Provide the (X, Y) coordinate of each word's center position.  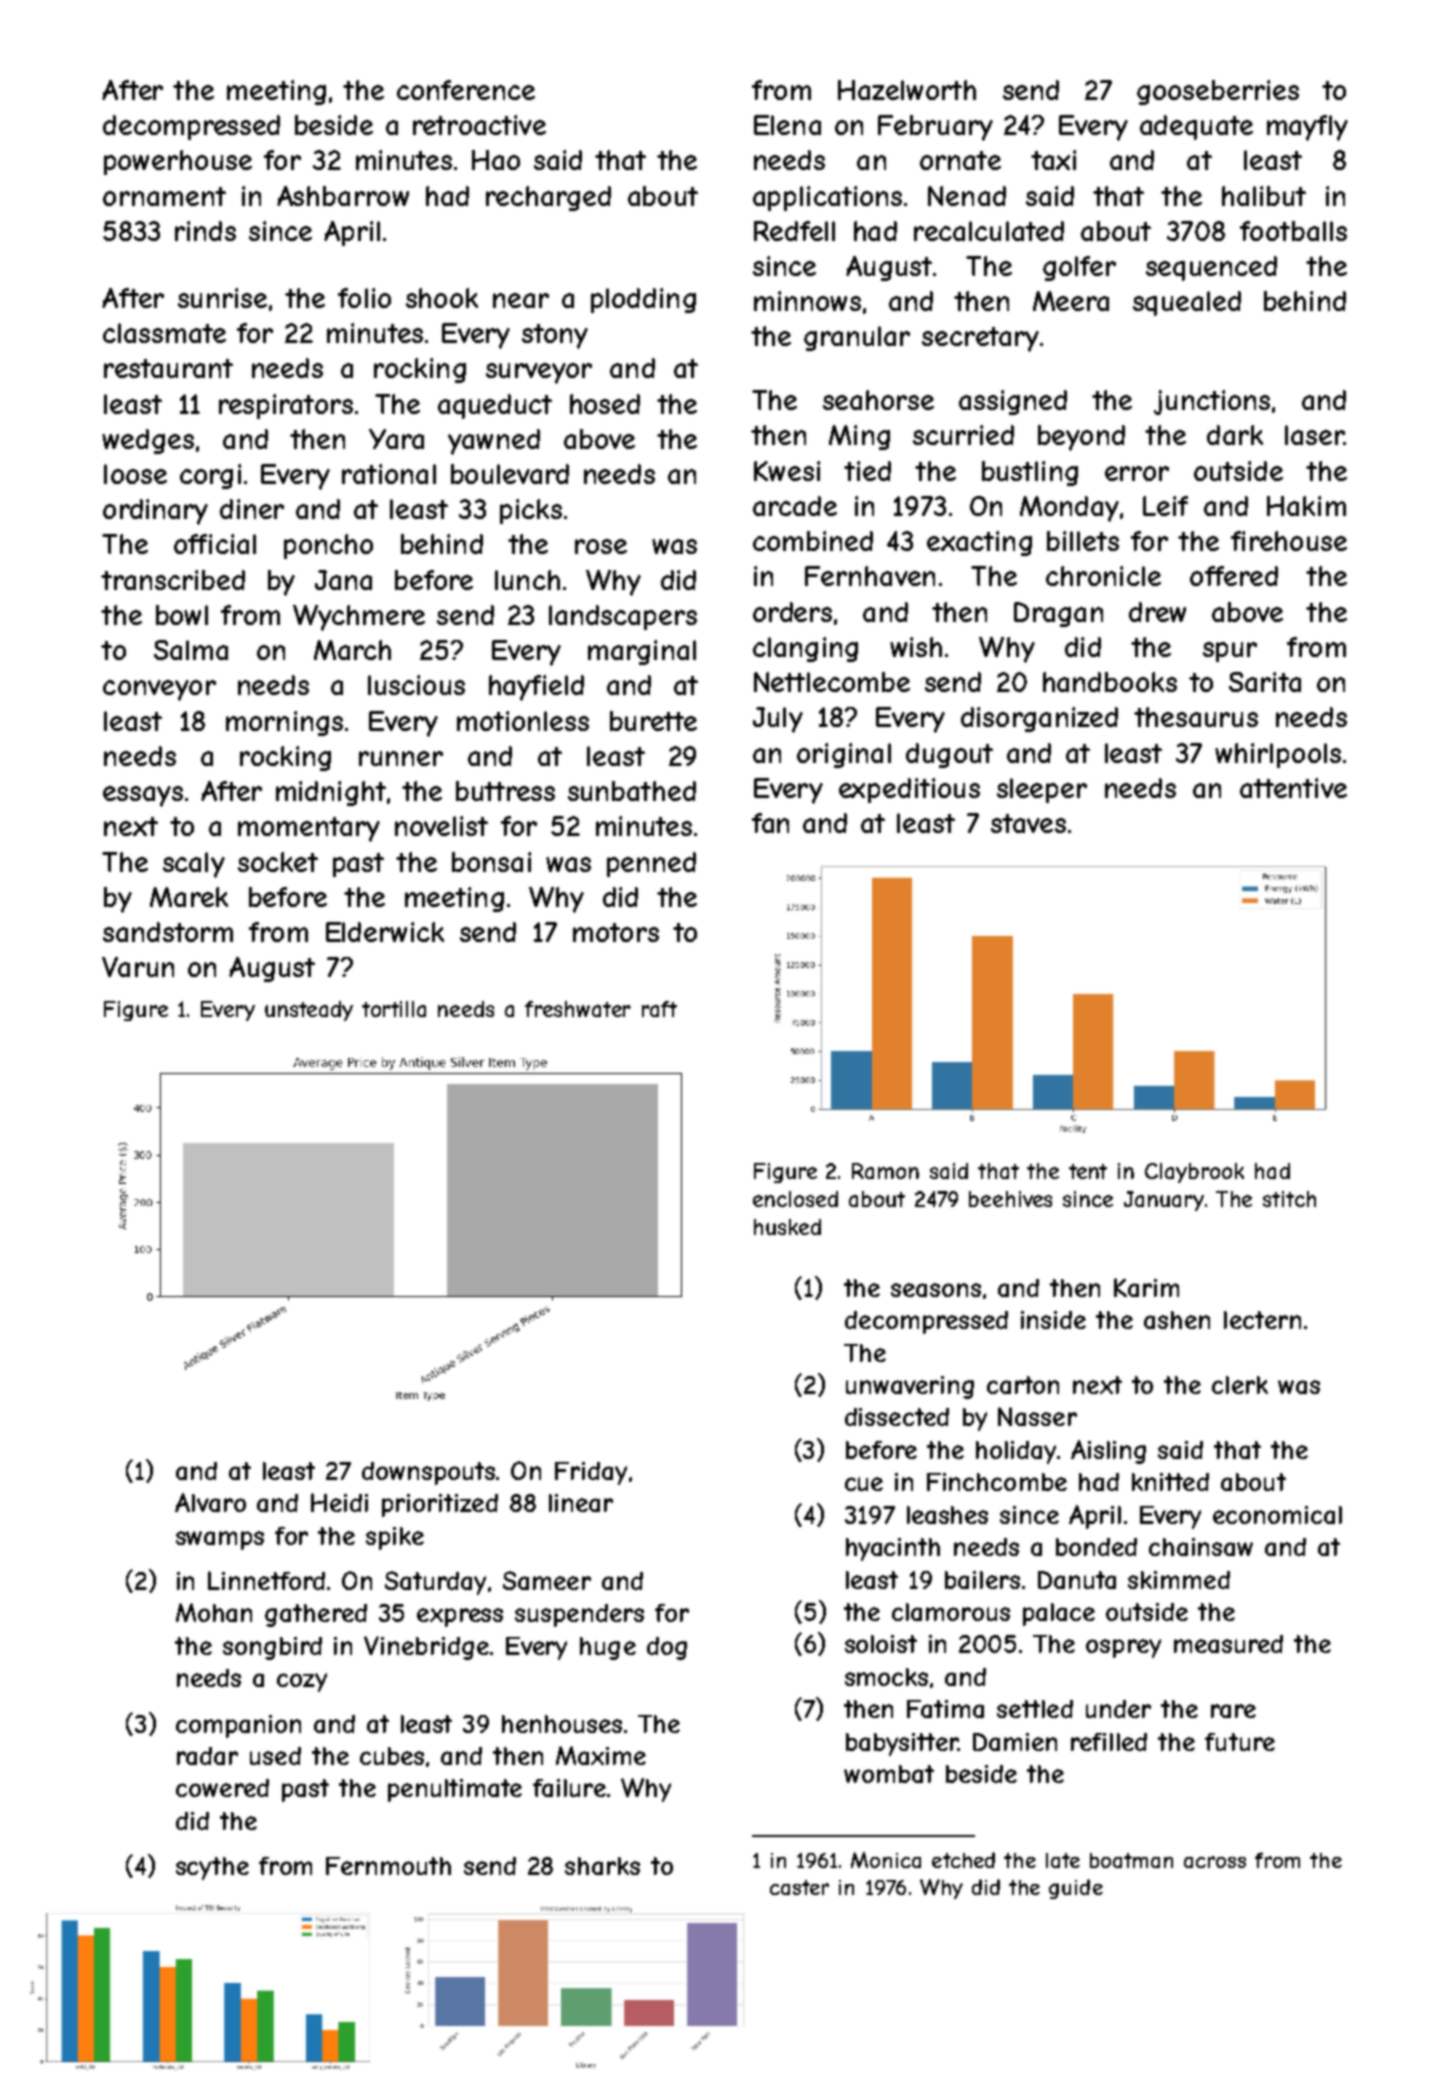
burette (653, 721)
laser (1314, 435)
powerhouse (178, 162)
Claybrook (1194, 1173)
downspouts (428, 1473)
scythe (212, 1868)
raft (659, 1009)
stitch (1289, 1199)
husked (787, 1227)
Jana (343, 580)
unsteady (309, 1011)
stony (555, 336)
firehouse (1289, 541)
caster (799, 1887)
